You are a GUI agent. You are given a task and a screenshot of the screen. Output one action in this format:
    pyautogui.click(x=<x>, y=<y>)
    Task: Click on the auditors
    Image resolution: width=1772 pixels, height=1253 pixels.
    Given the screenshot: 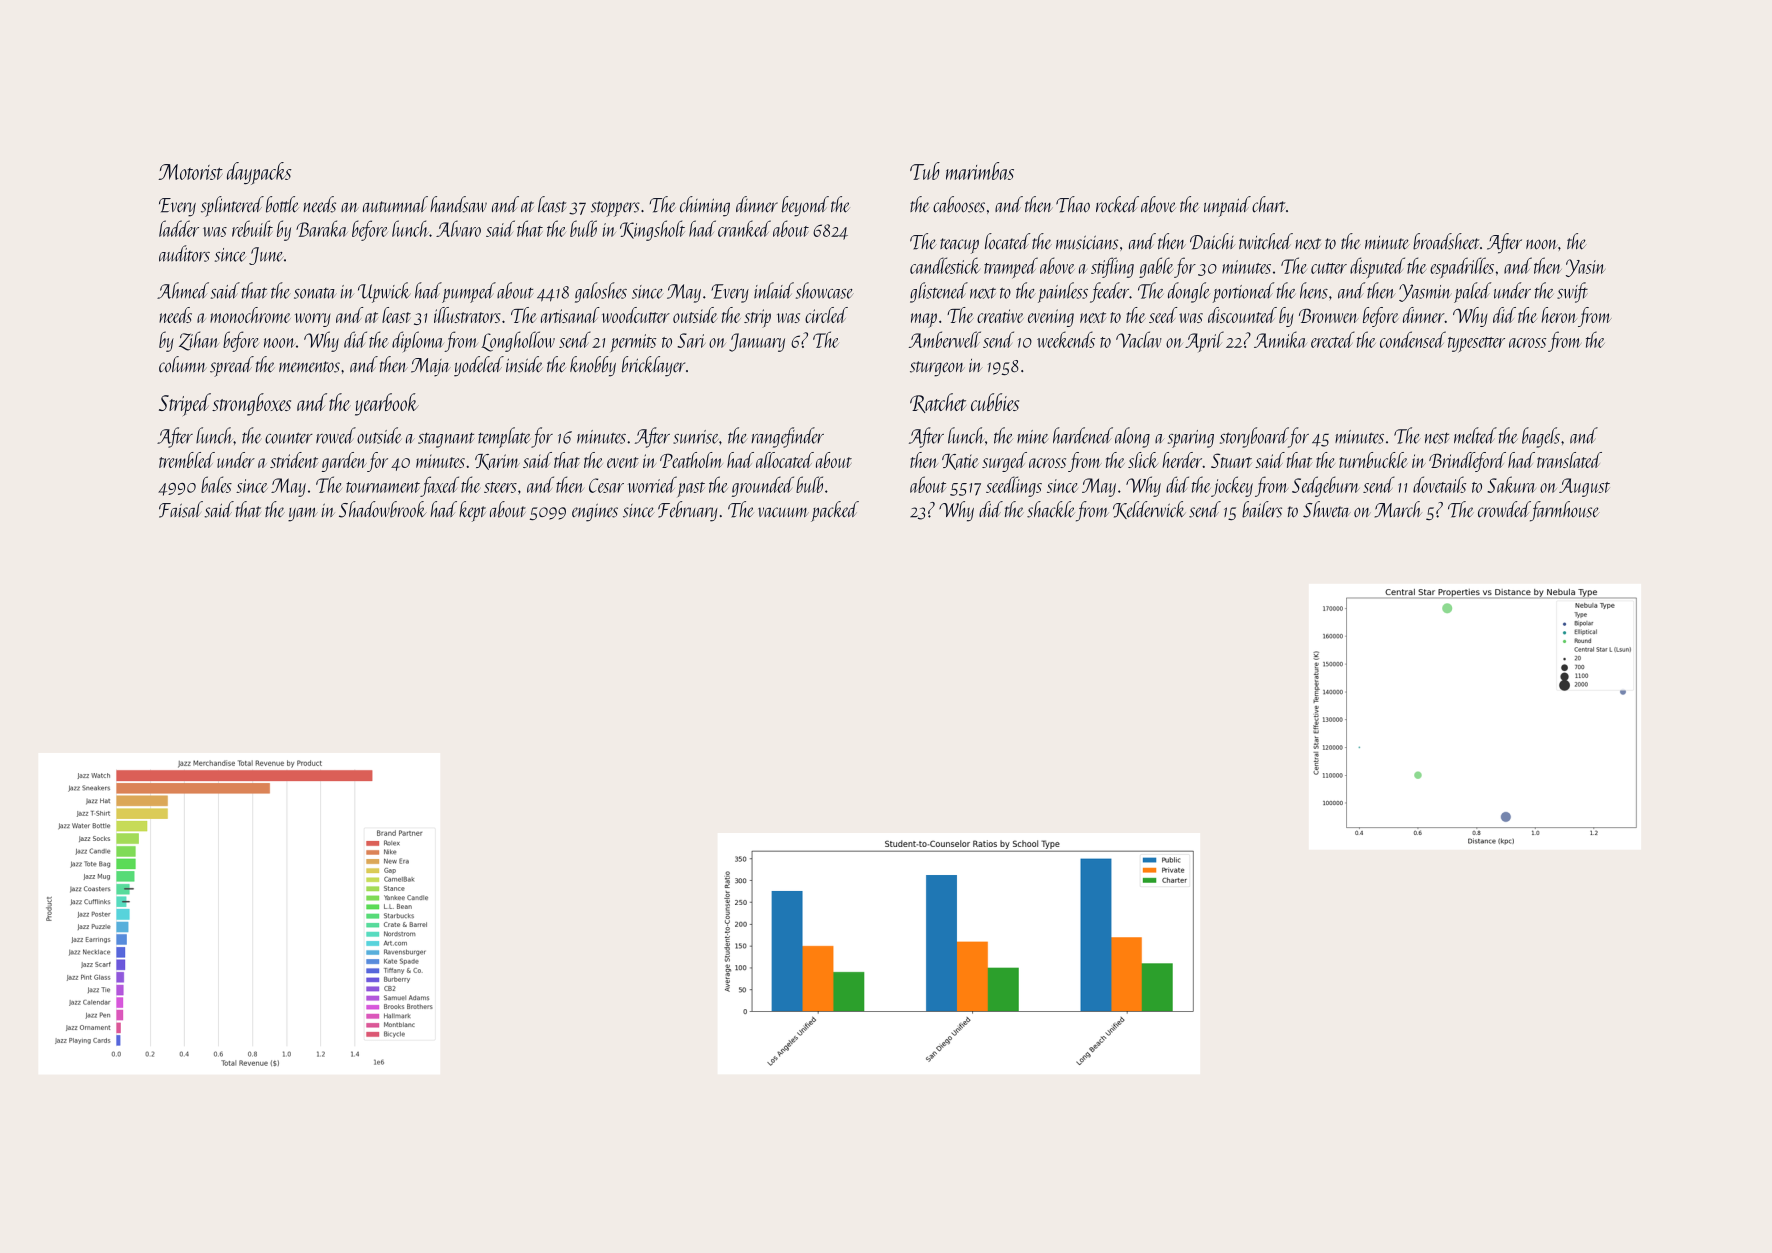 What is the action you would take?
    pyautogui.click(x=184, y=253)
